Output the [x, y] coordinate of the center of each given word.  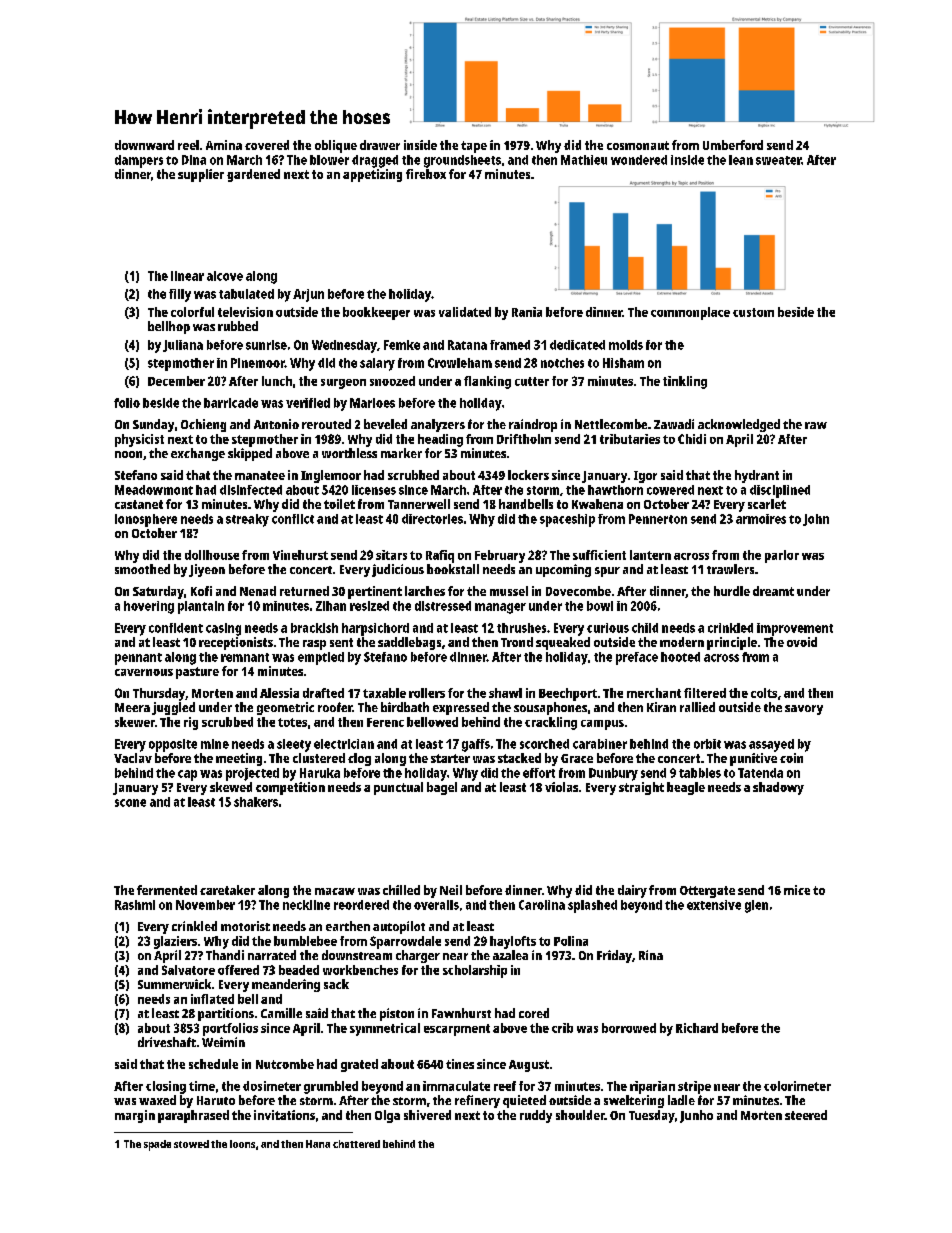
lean [741, 160]
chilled [401, 890]
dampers [139, 161]
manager [500, 608]
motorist [245, 926]
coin [791, 758]
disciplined [780, 491]
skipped [250, 454]
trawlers [730, 569]
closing [166, 1087]
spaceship [567, 520]
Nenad [258, 591]
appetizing [372, 175]
